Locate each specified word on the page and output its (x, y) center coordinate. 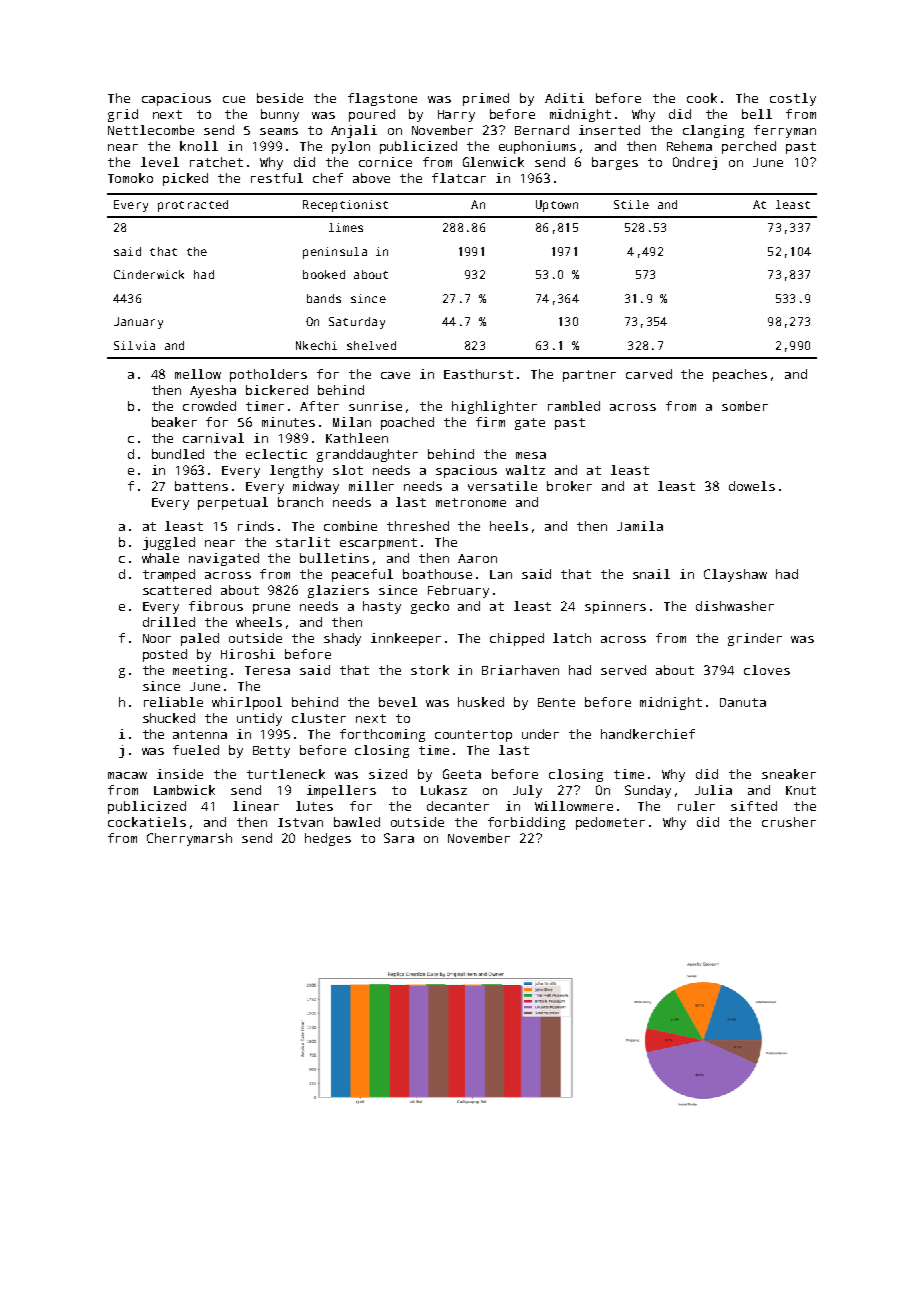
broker (569, 486)
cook (702, 98)
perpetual (233, 503)
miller (371, 486)
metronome (471, 502)
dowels (752, 486)
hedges (328, 839)
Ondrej (695, 163)
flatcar (459, 178)
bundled (178, 454)
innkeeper (406, 639)
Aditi (564, 98)
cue (234, 99)
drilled (169, 622)
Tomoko (130, 178)
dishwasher (735, 606)
